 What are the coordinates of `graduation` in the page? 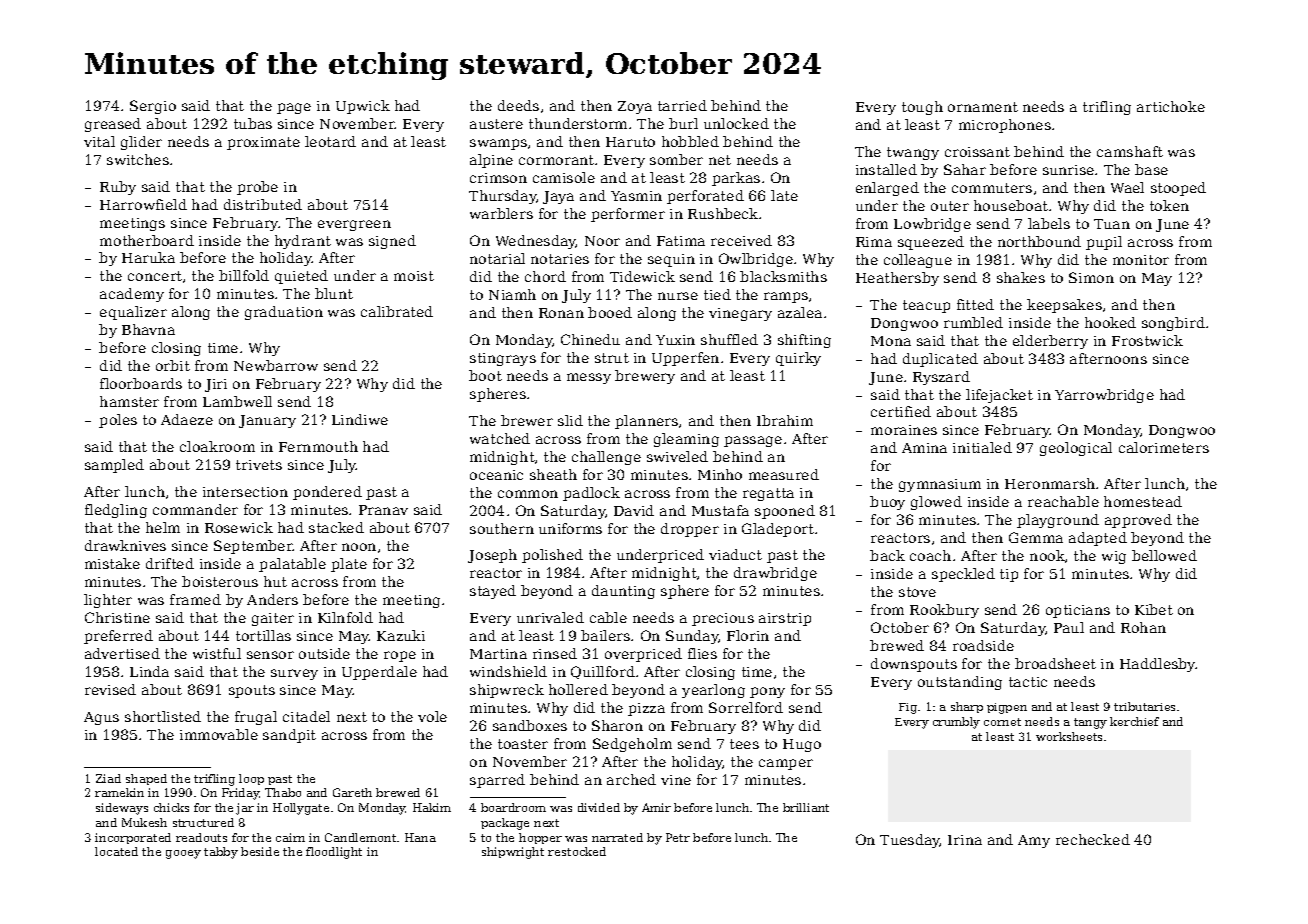 It's located at (284, 313).
